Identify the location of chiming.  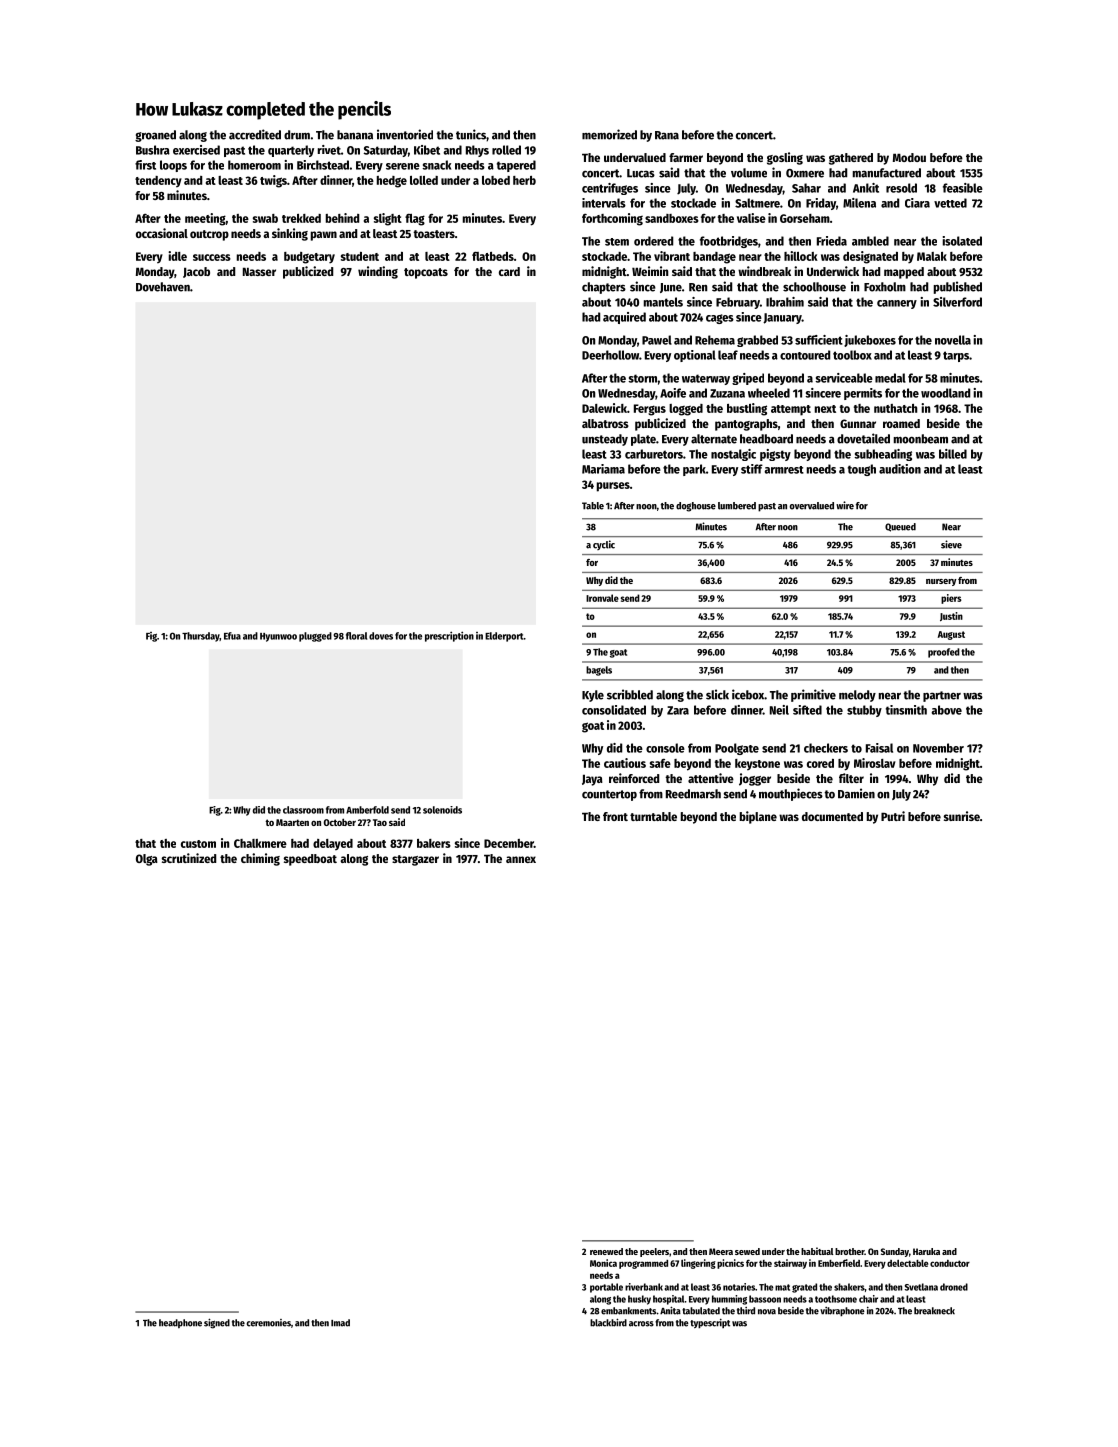
(260, 859).
